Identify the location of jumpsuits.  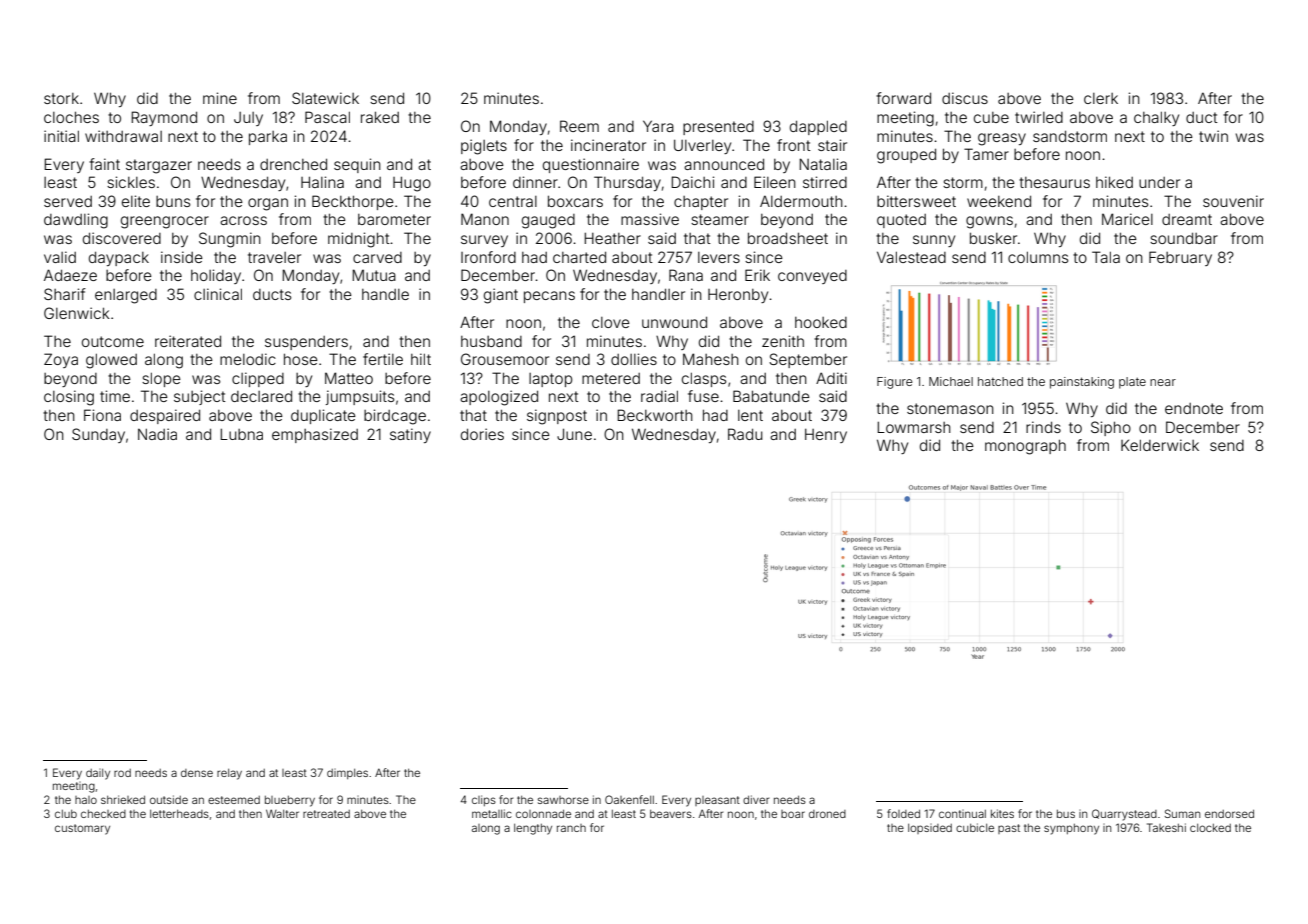
(360, 397).
